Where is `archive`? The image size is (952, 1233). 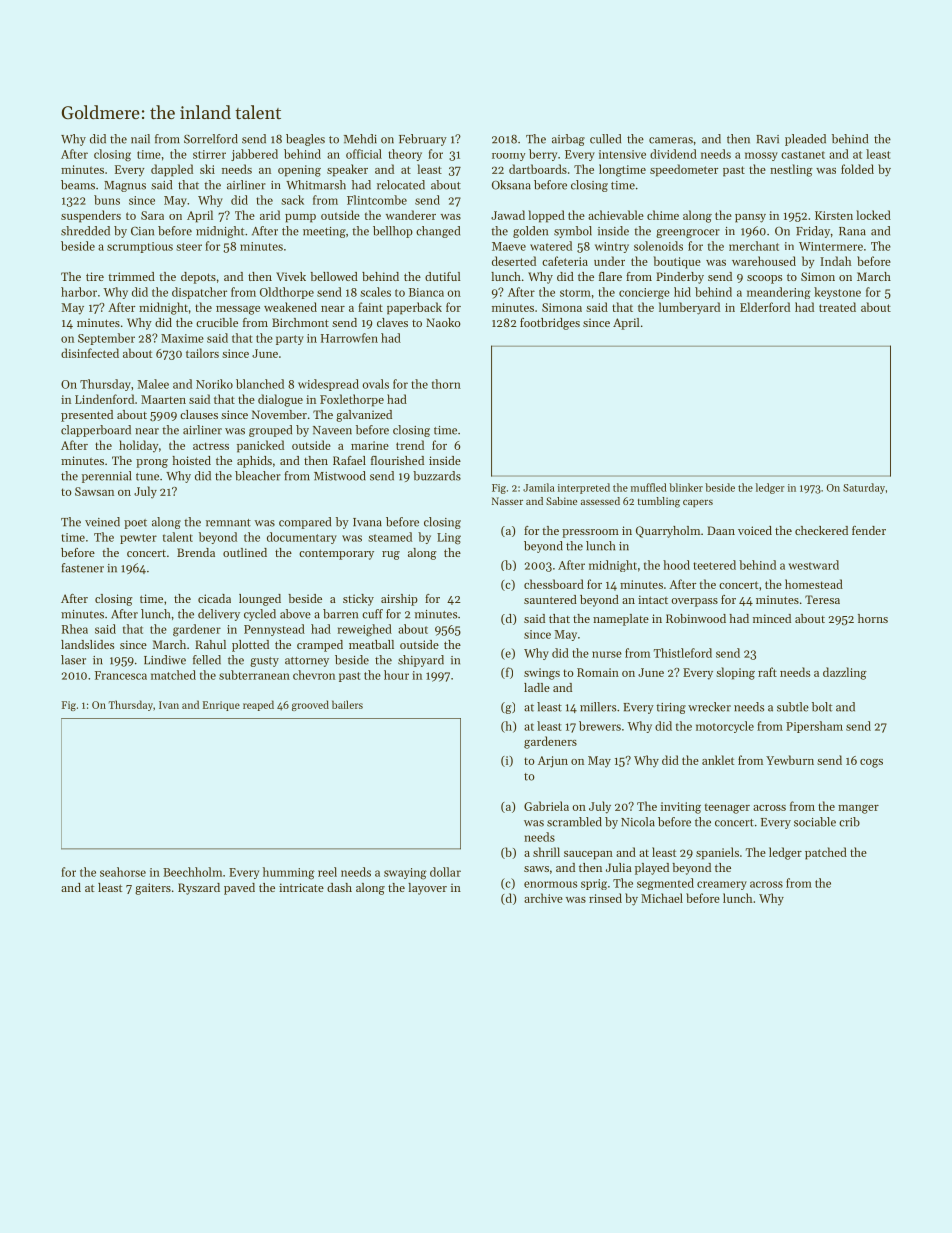 archive is located at coordinates (543, 898).
